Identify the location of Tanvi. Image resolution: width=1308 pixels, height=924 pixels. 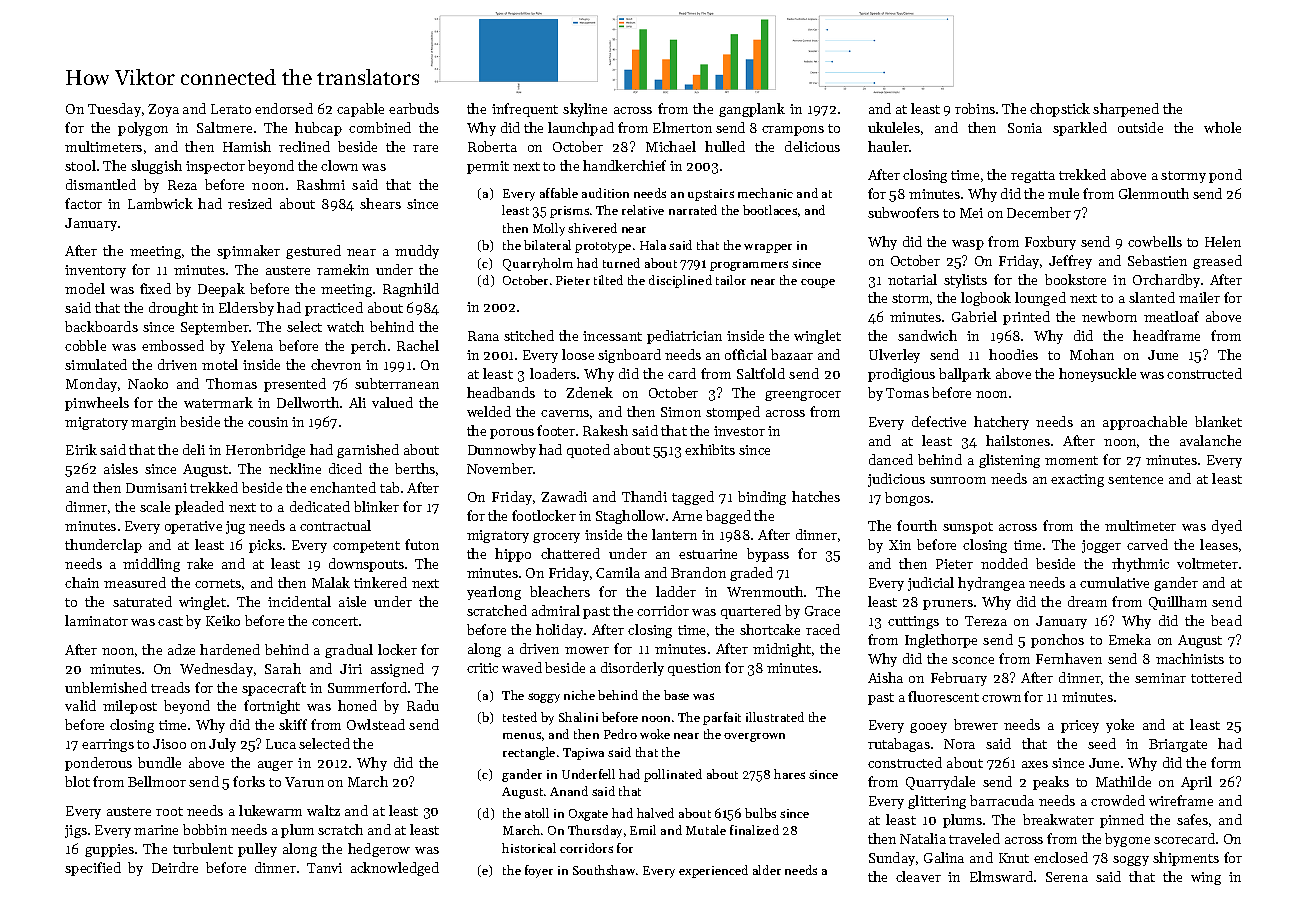
(324, 868).
